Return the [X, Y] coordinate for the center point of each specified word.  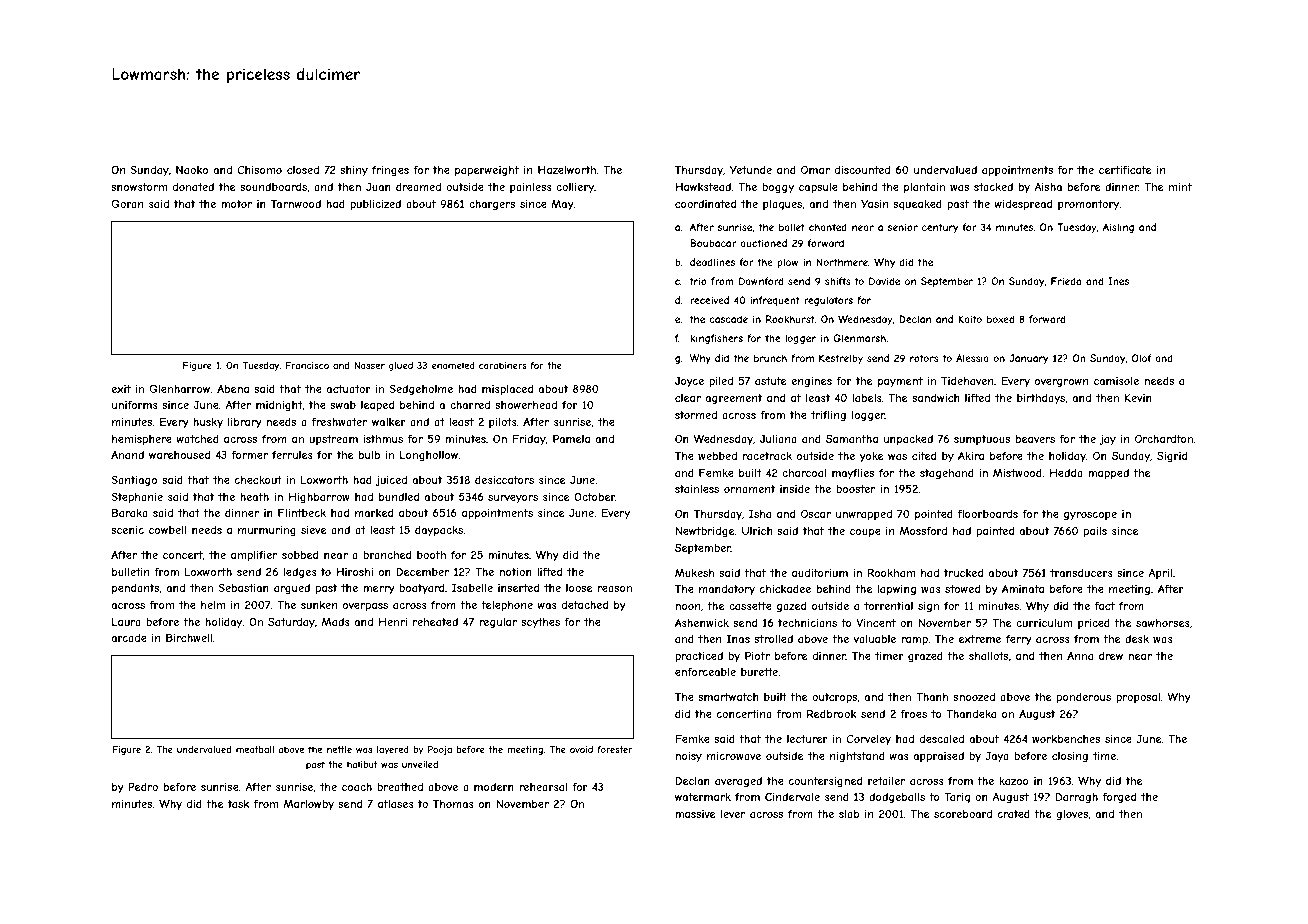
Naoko [192, 170]
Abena [233, 388]
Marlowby [309, 805]
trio [698, 281]
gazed [791, 607]
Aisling [1118, 228]
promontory [1089, 205]
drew [1111, 656]
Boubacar [713, 243]
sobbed [300, 555]
